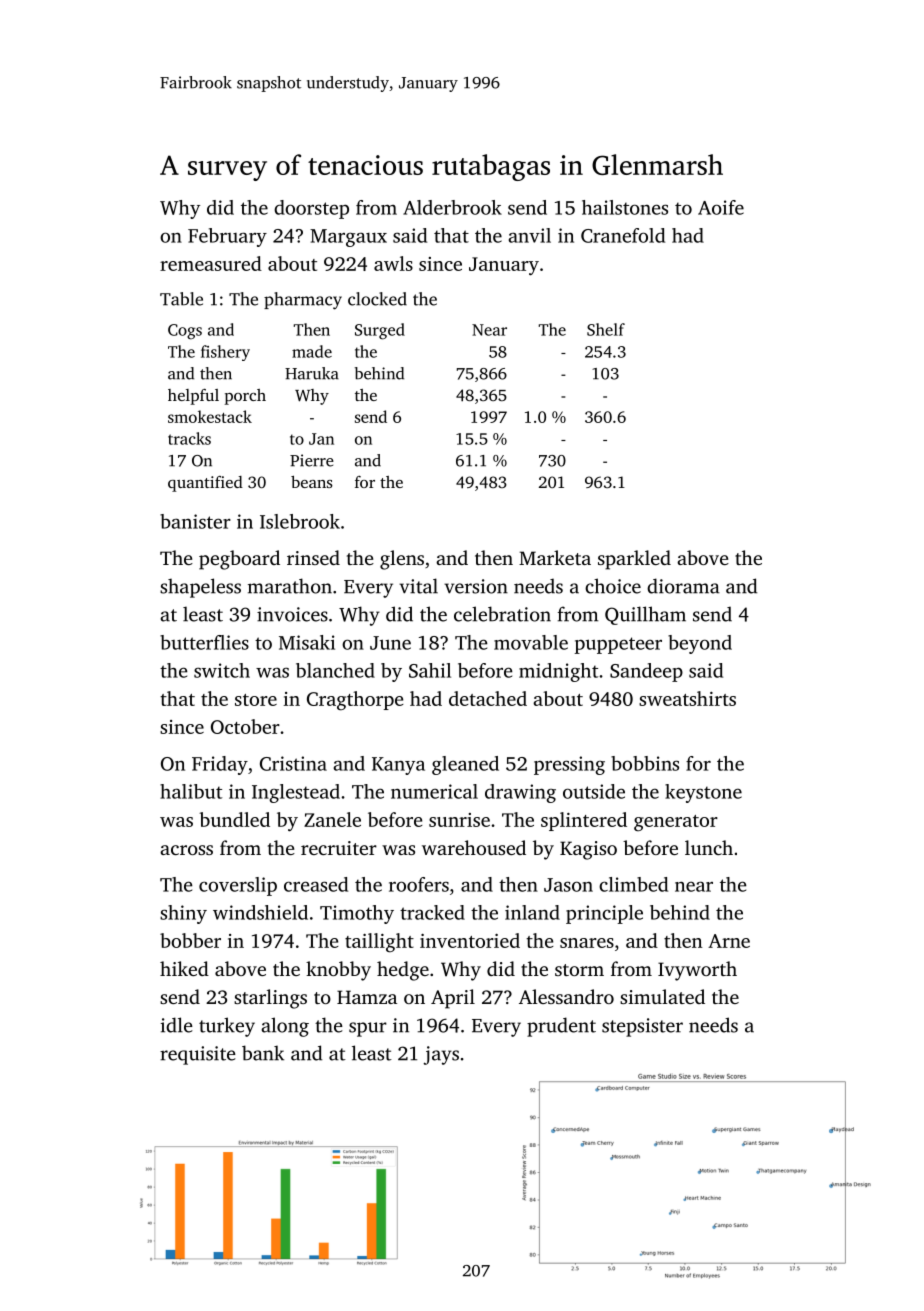 The image size is (924, 1311). I want to click on shapeless, so click(200, 588).
